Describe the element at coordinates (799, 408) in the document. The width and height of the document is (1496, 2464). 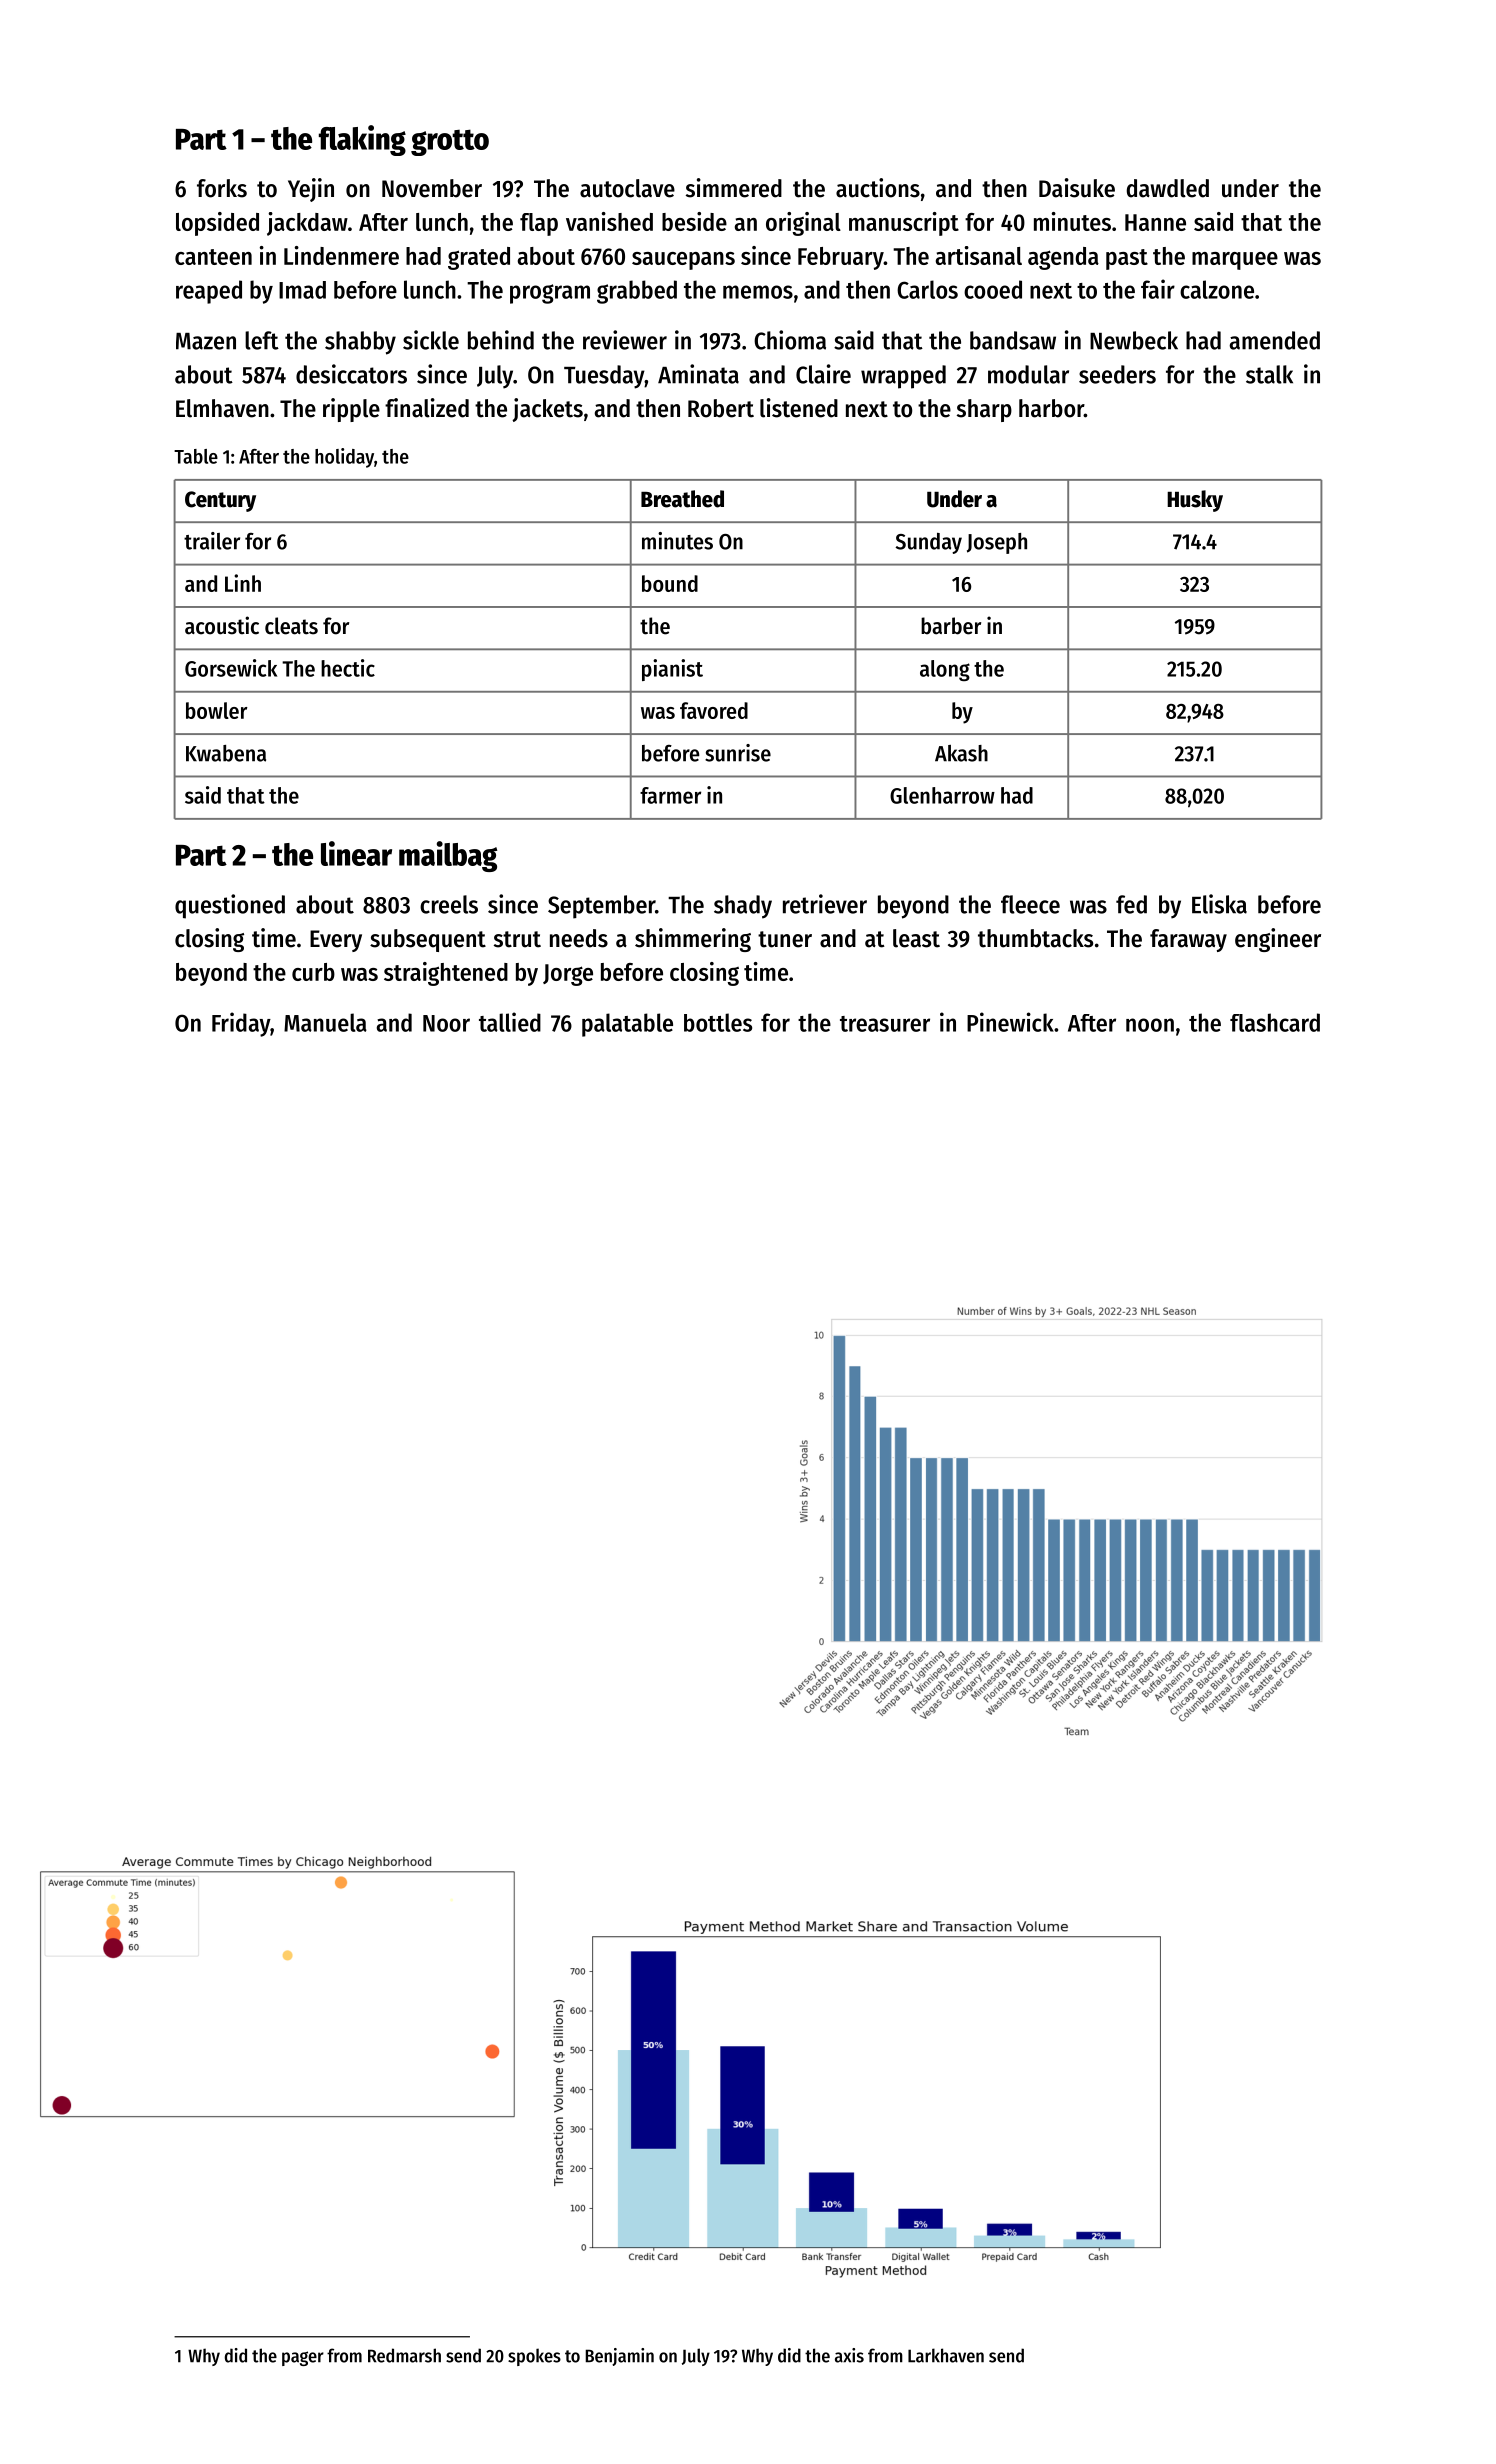
I see `listened` at that location.
